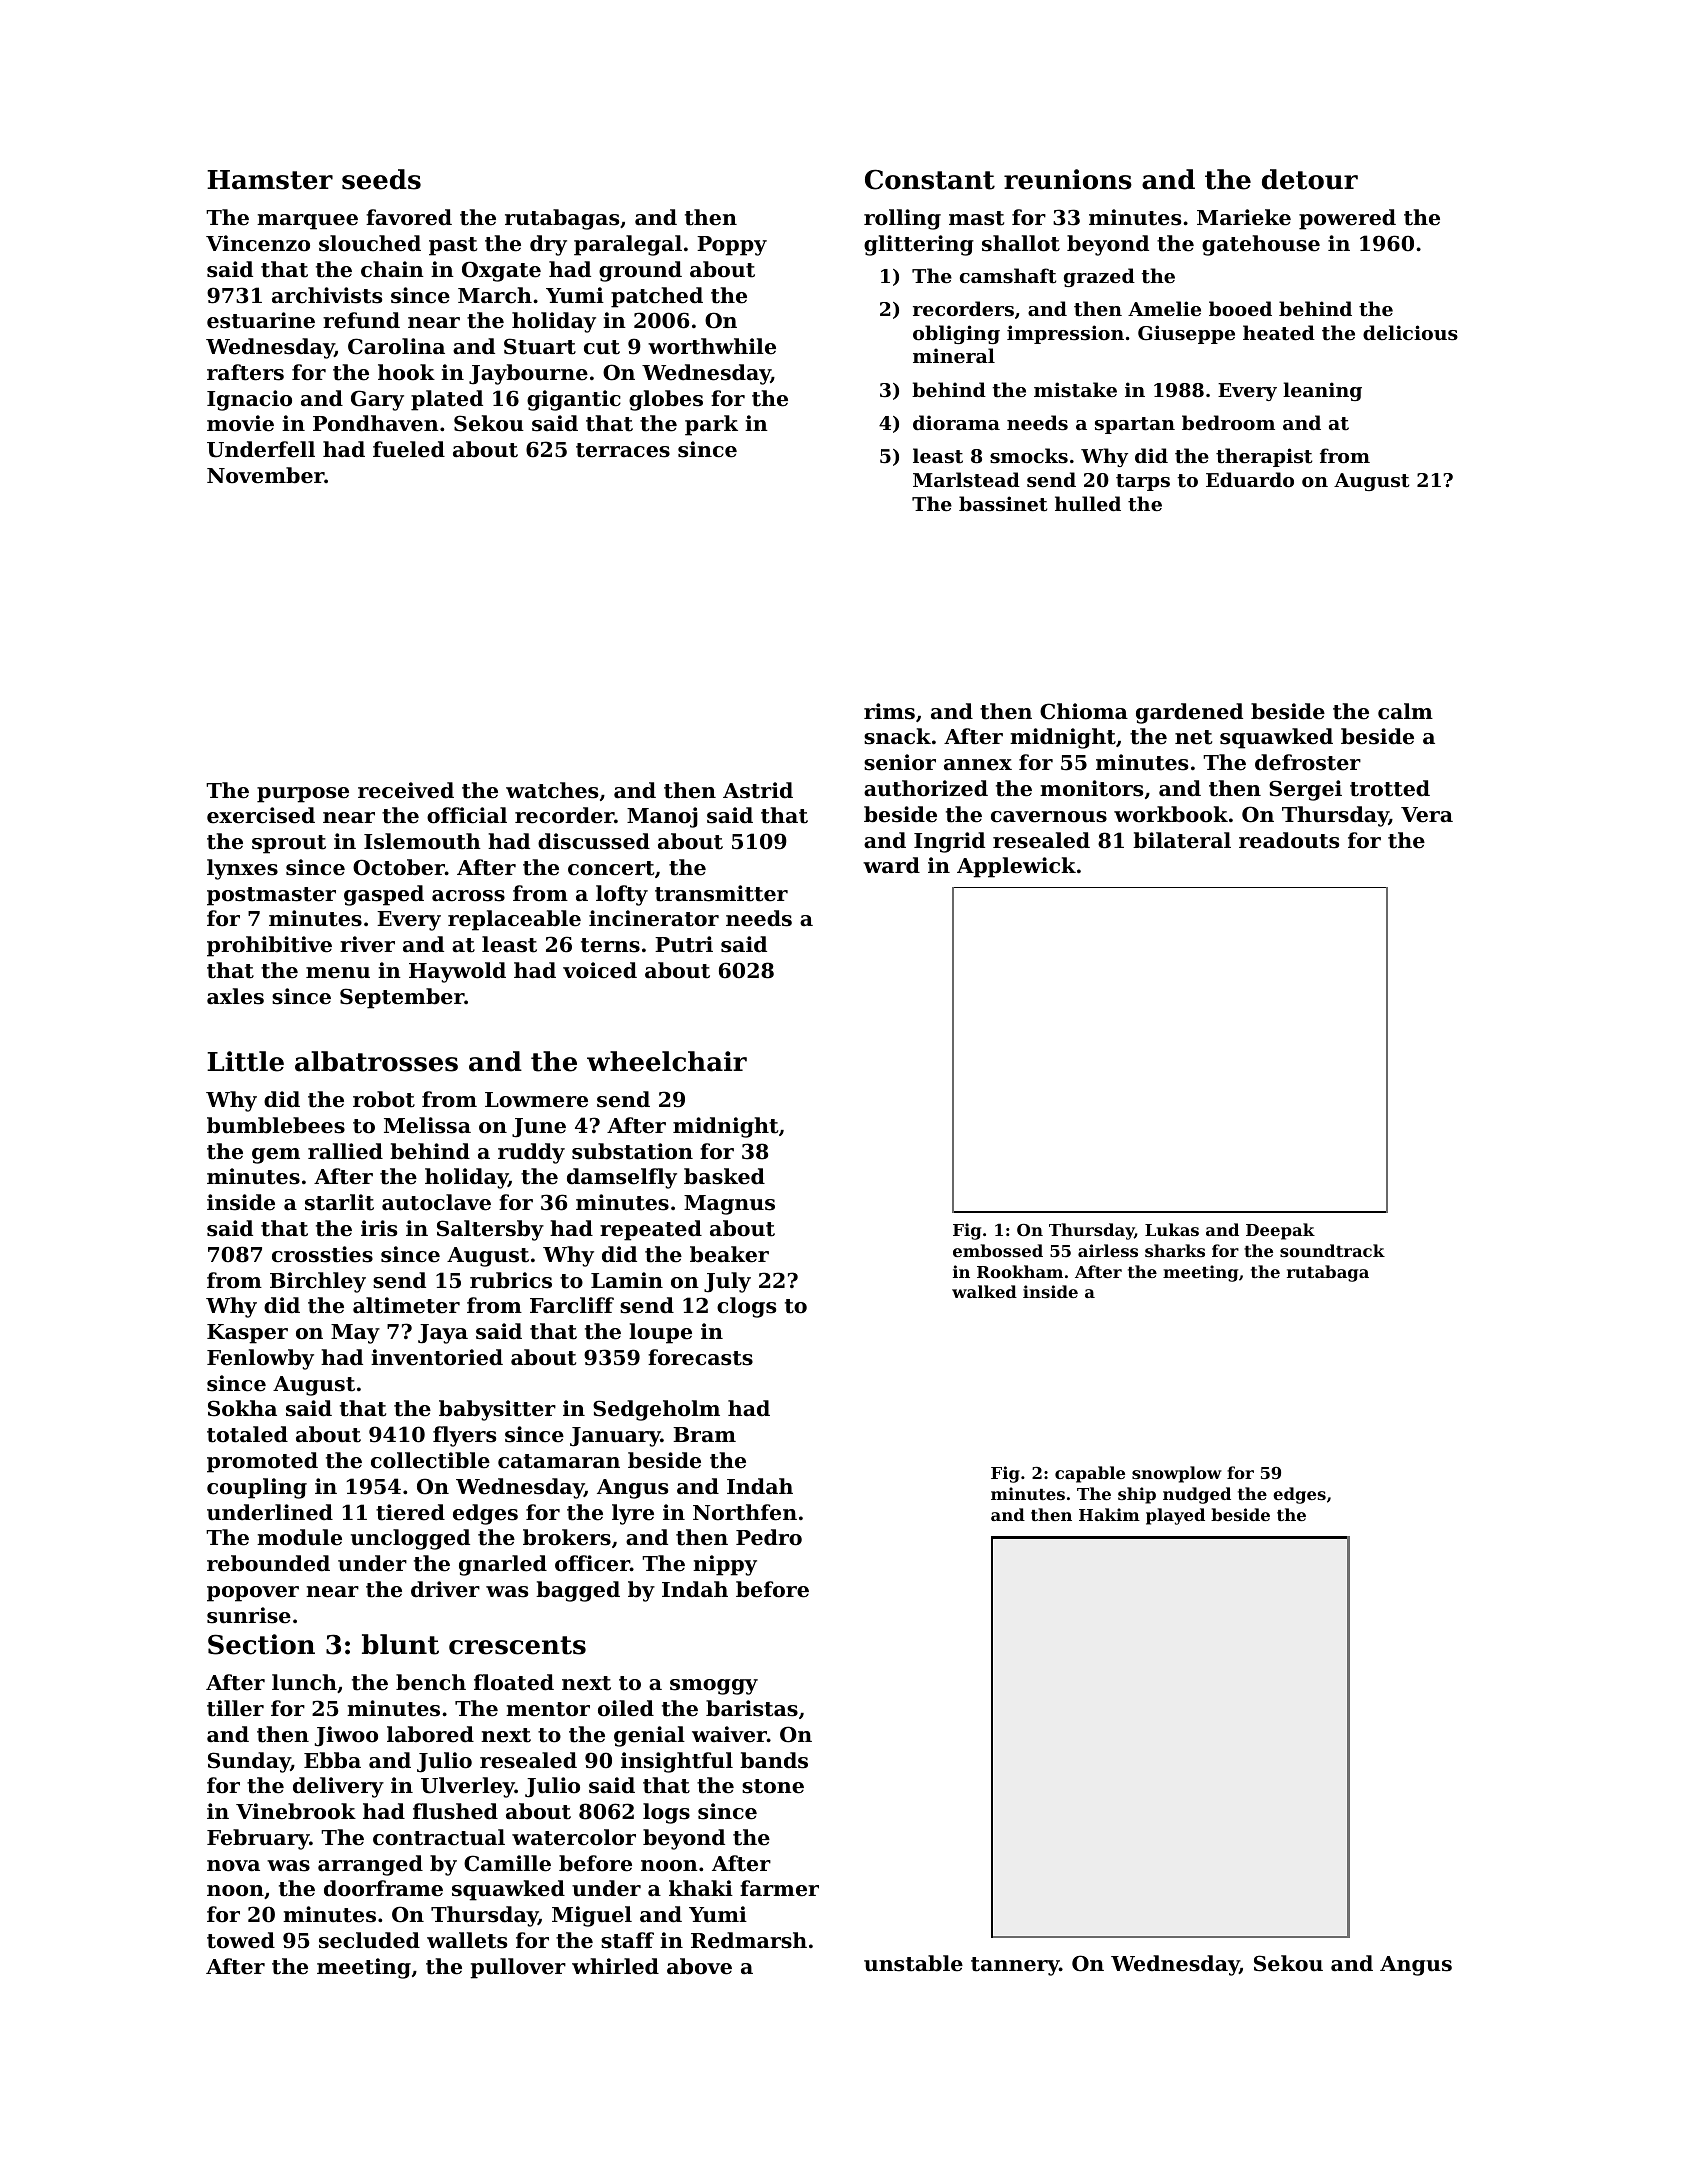 The height and width of the screenshot is (2178, 1683). What do you see at coordinates (1322, 391) in the screenshot?
I see `leaning` at bounding box center [1322, 391].
